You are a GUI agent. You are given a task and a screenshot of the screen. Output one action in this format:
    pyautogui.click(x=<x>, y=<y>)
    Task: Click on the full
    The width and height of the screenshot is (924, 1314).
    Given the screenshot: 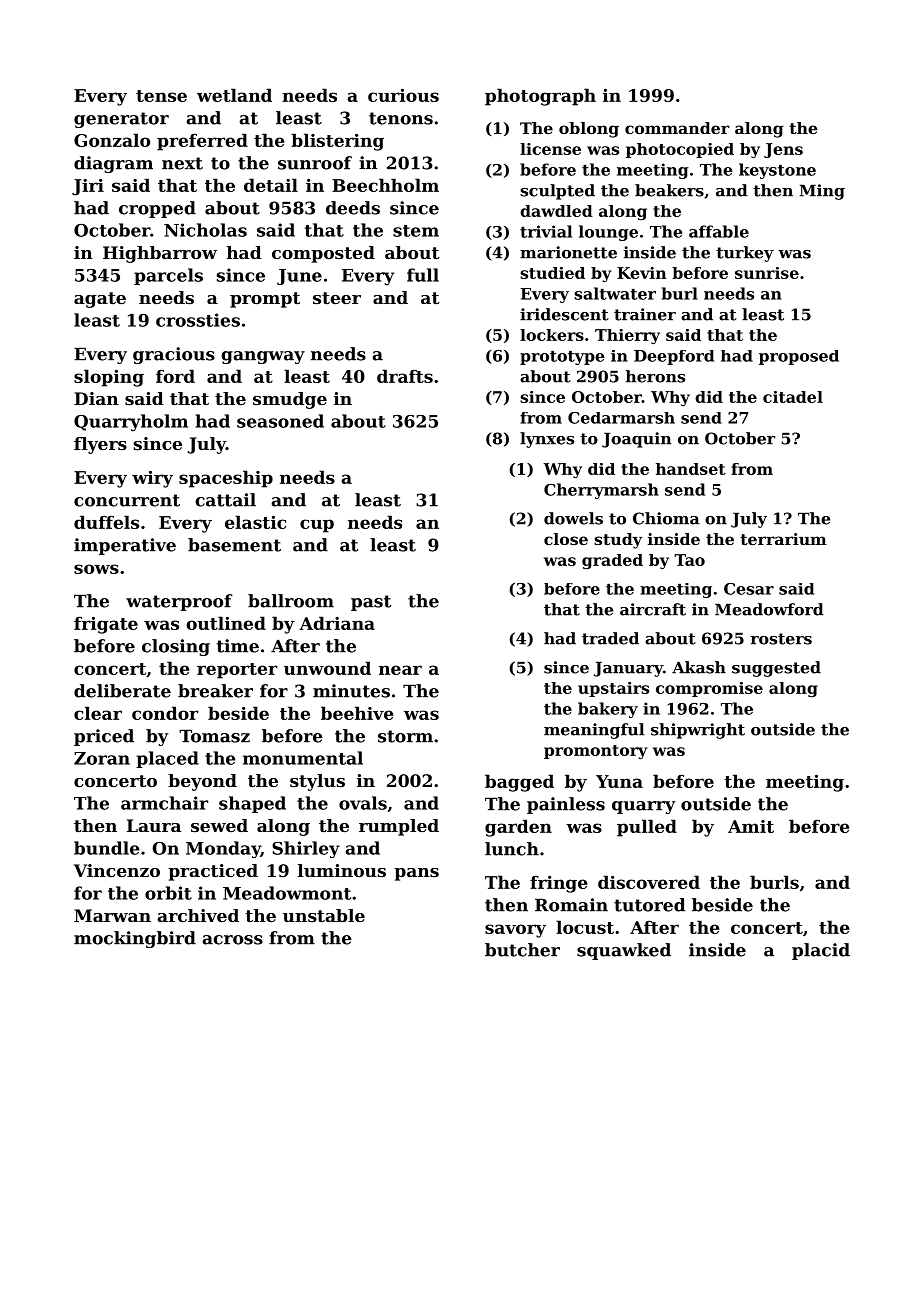 What is the action you would take?
    pyautogui.click(x=423, y=275)
